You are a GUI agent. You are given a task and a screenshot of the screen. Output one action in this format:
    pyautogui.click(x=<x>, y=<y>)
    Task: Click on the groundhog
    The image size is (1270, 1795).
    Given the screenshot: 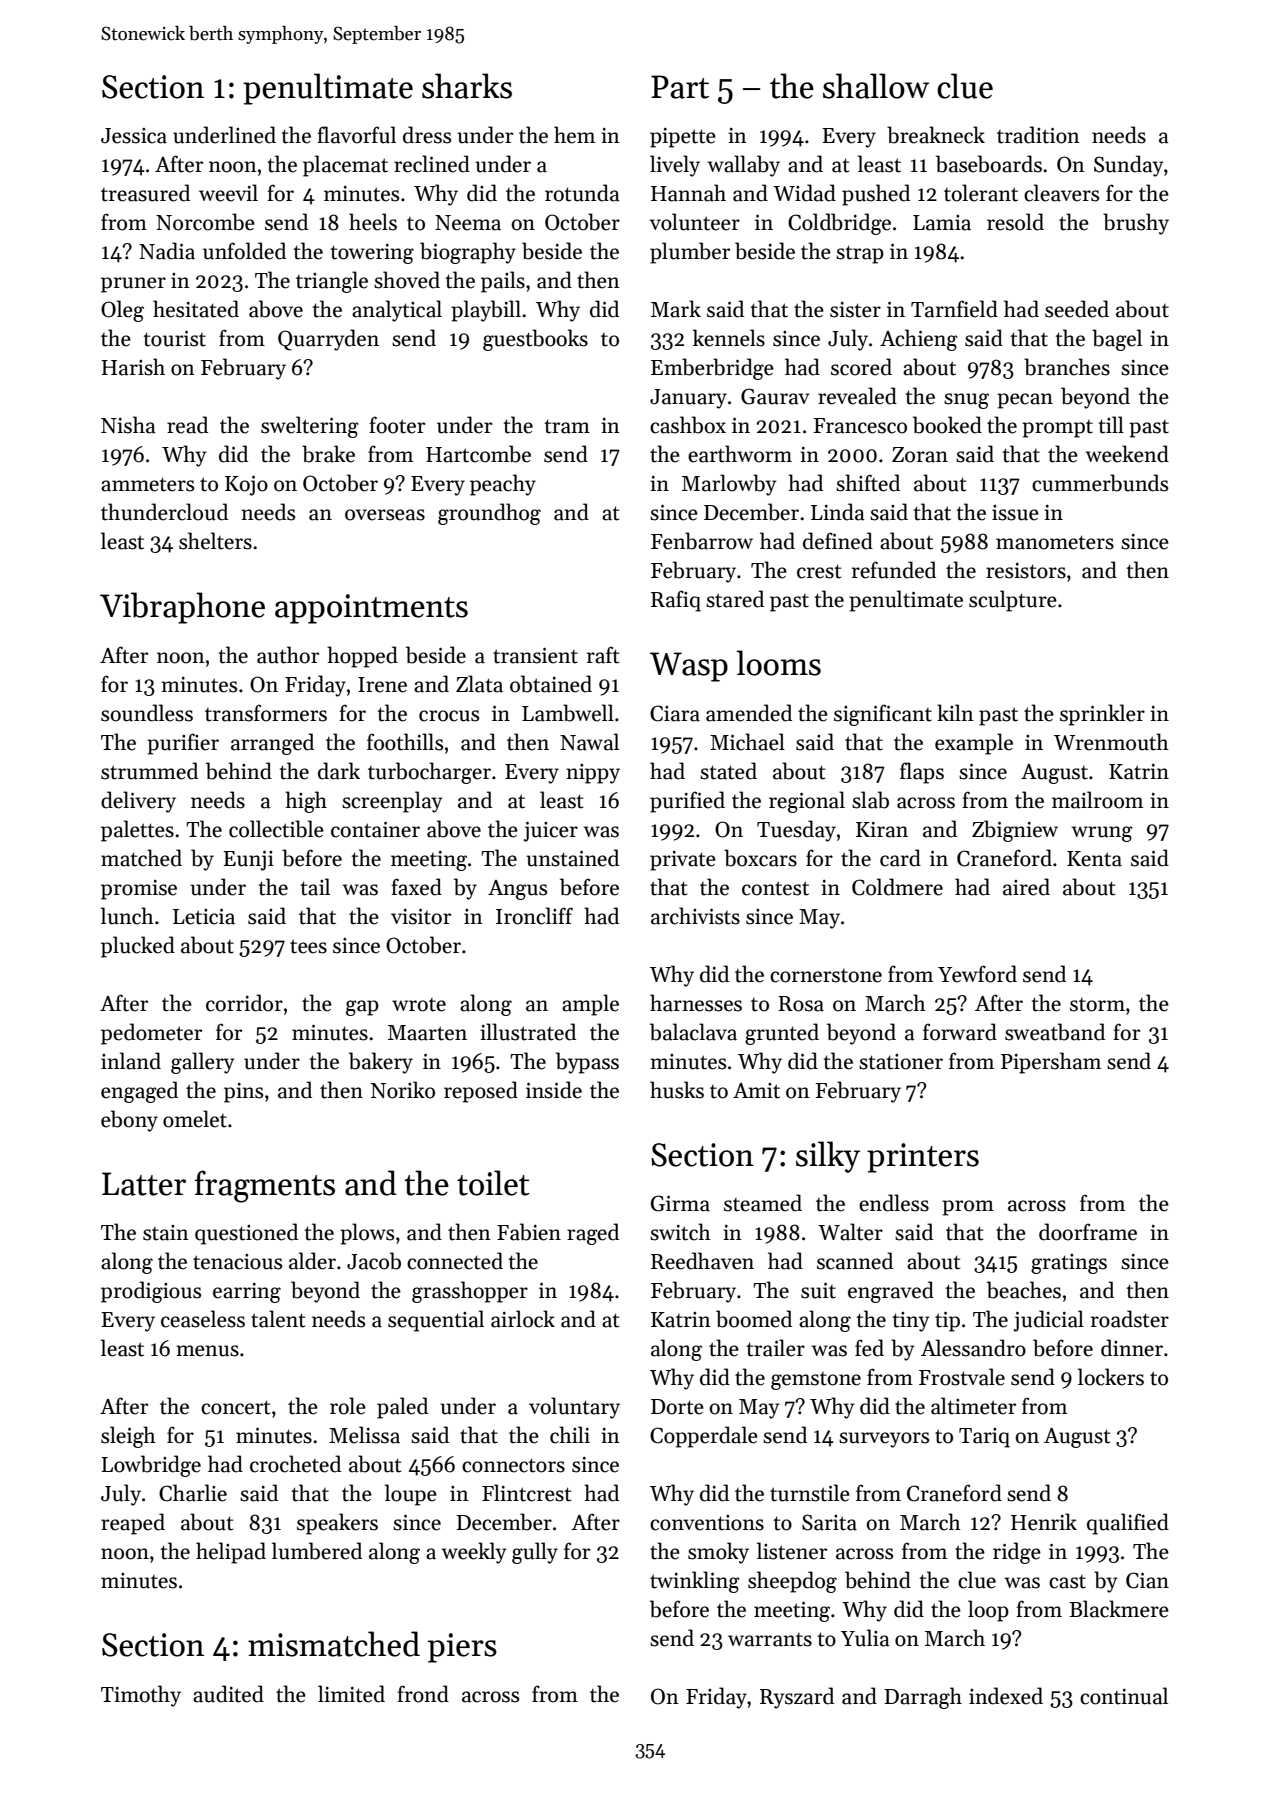 What is the action you would take?
    pyautogui.click(x=489, y=514)
